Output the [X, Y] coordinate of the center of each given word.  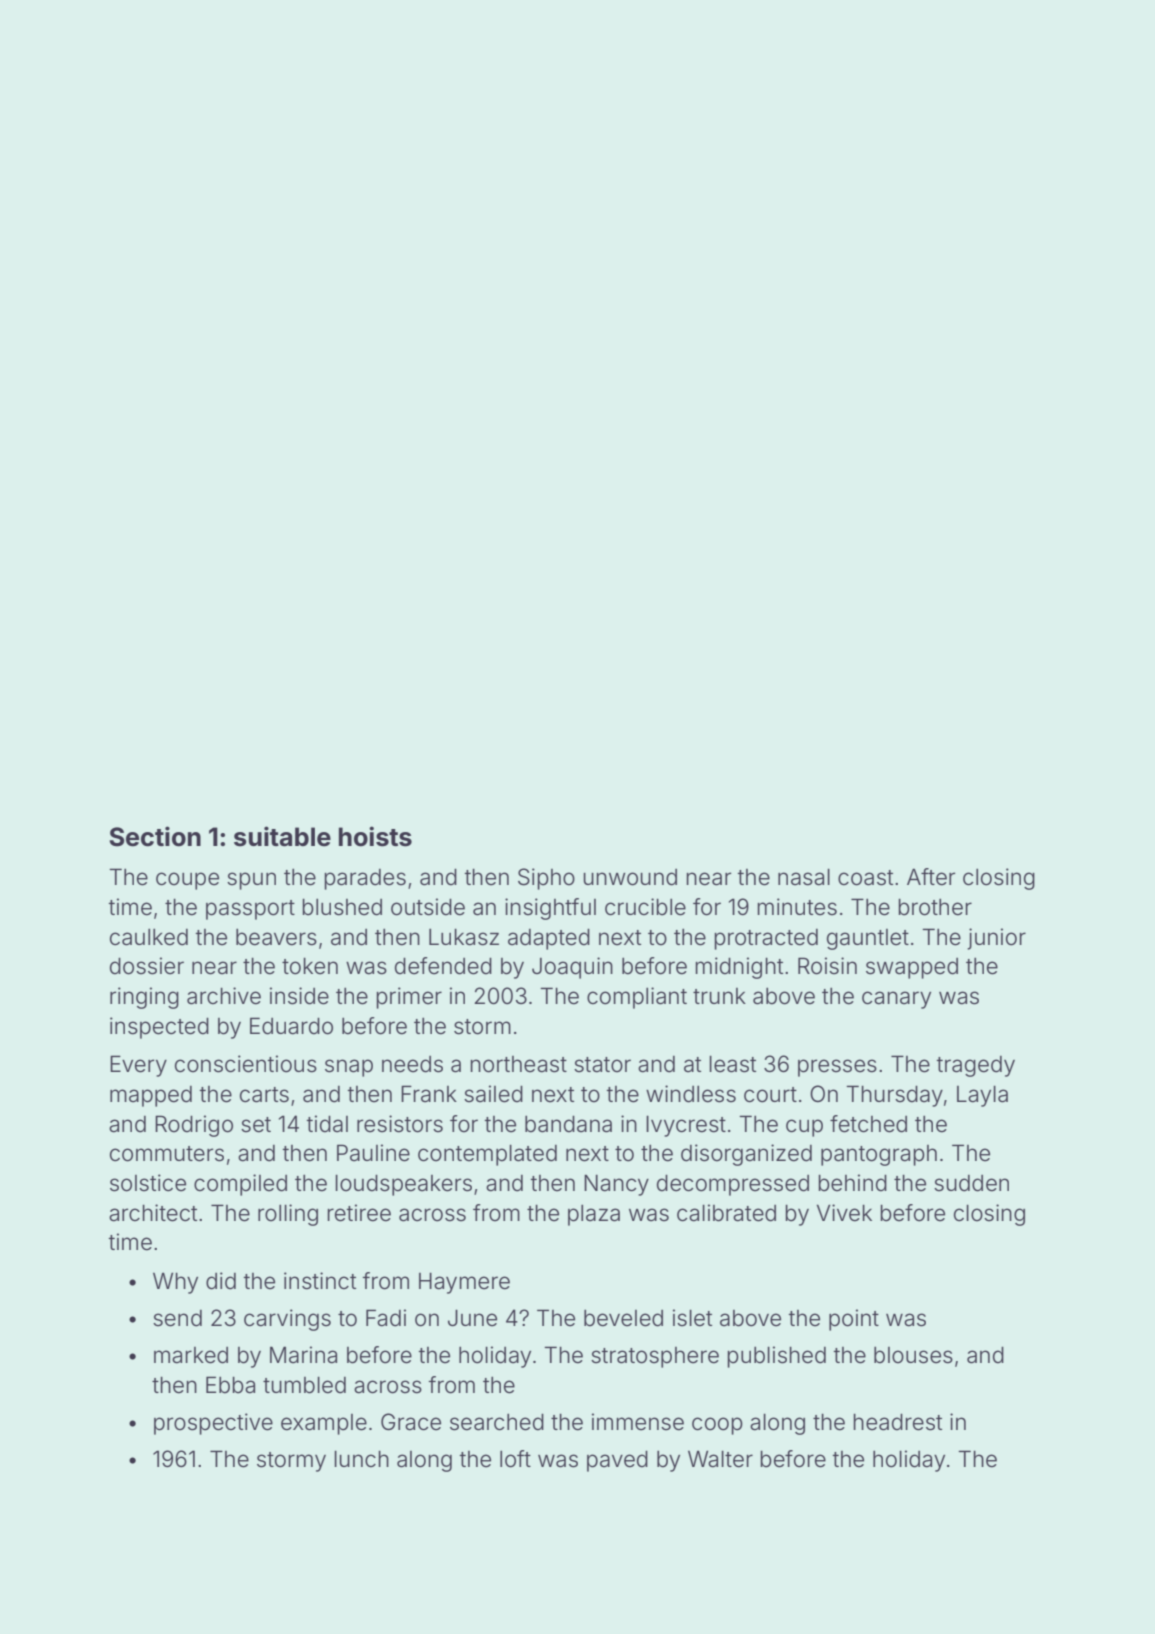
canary [896, 1000]
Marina [303, 1355]
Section [155, 836]
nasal [804, 877]
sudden [971, 1183]
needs [412, 1064]
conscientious [246, 1064]
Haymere [464, 1283]
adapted [549, 939]
